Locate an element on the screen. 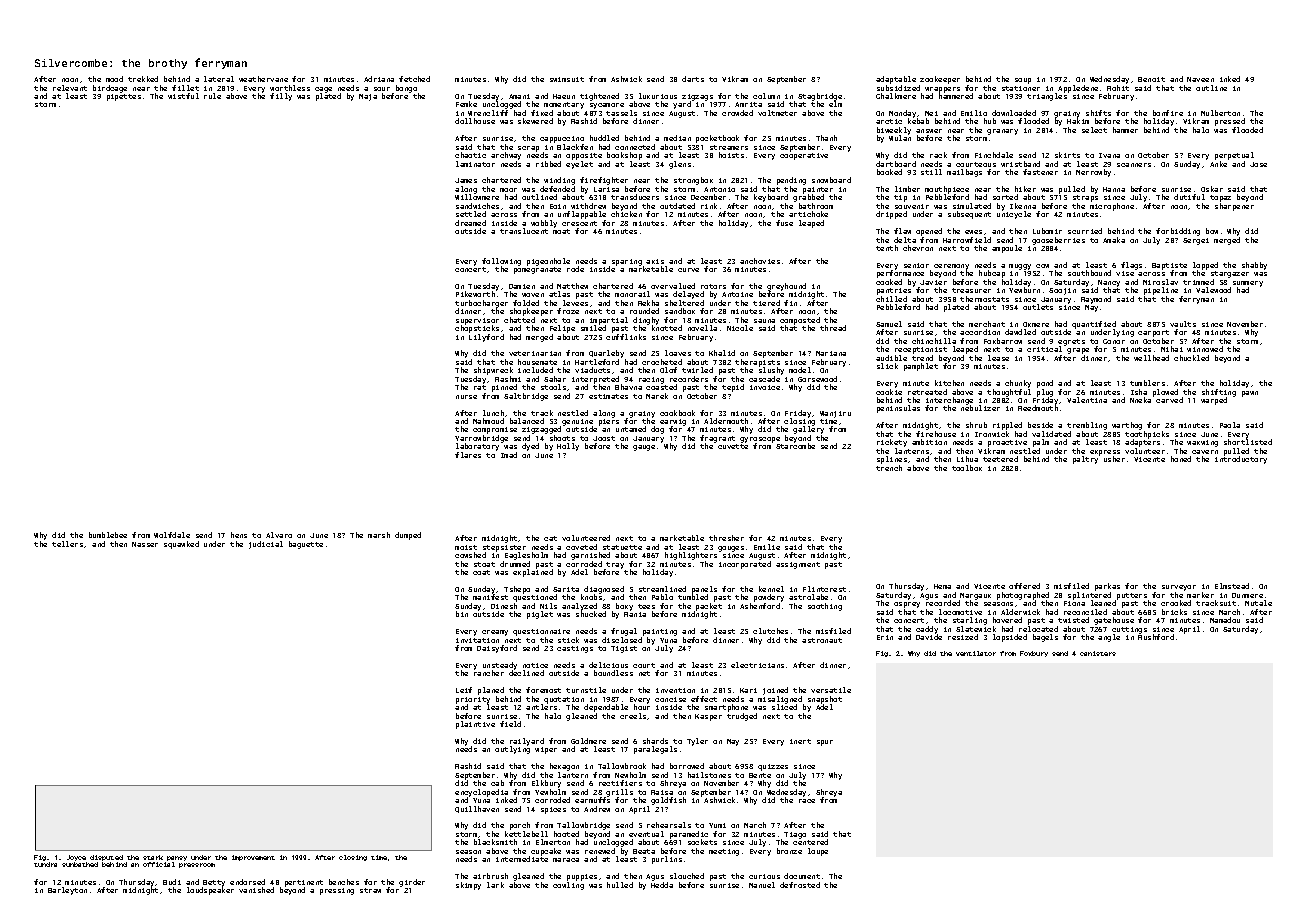  pressing is located at coordinates (337, 891).
